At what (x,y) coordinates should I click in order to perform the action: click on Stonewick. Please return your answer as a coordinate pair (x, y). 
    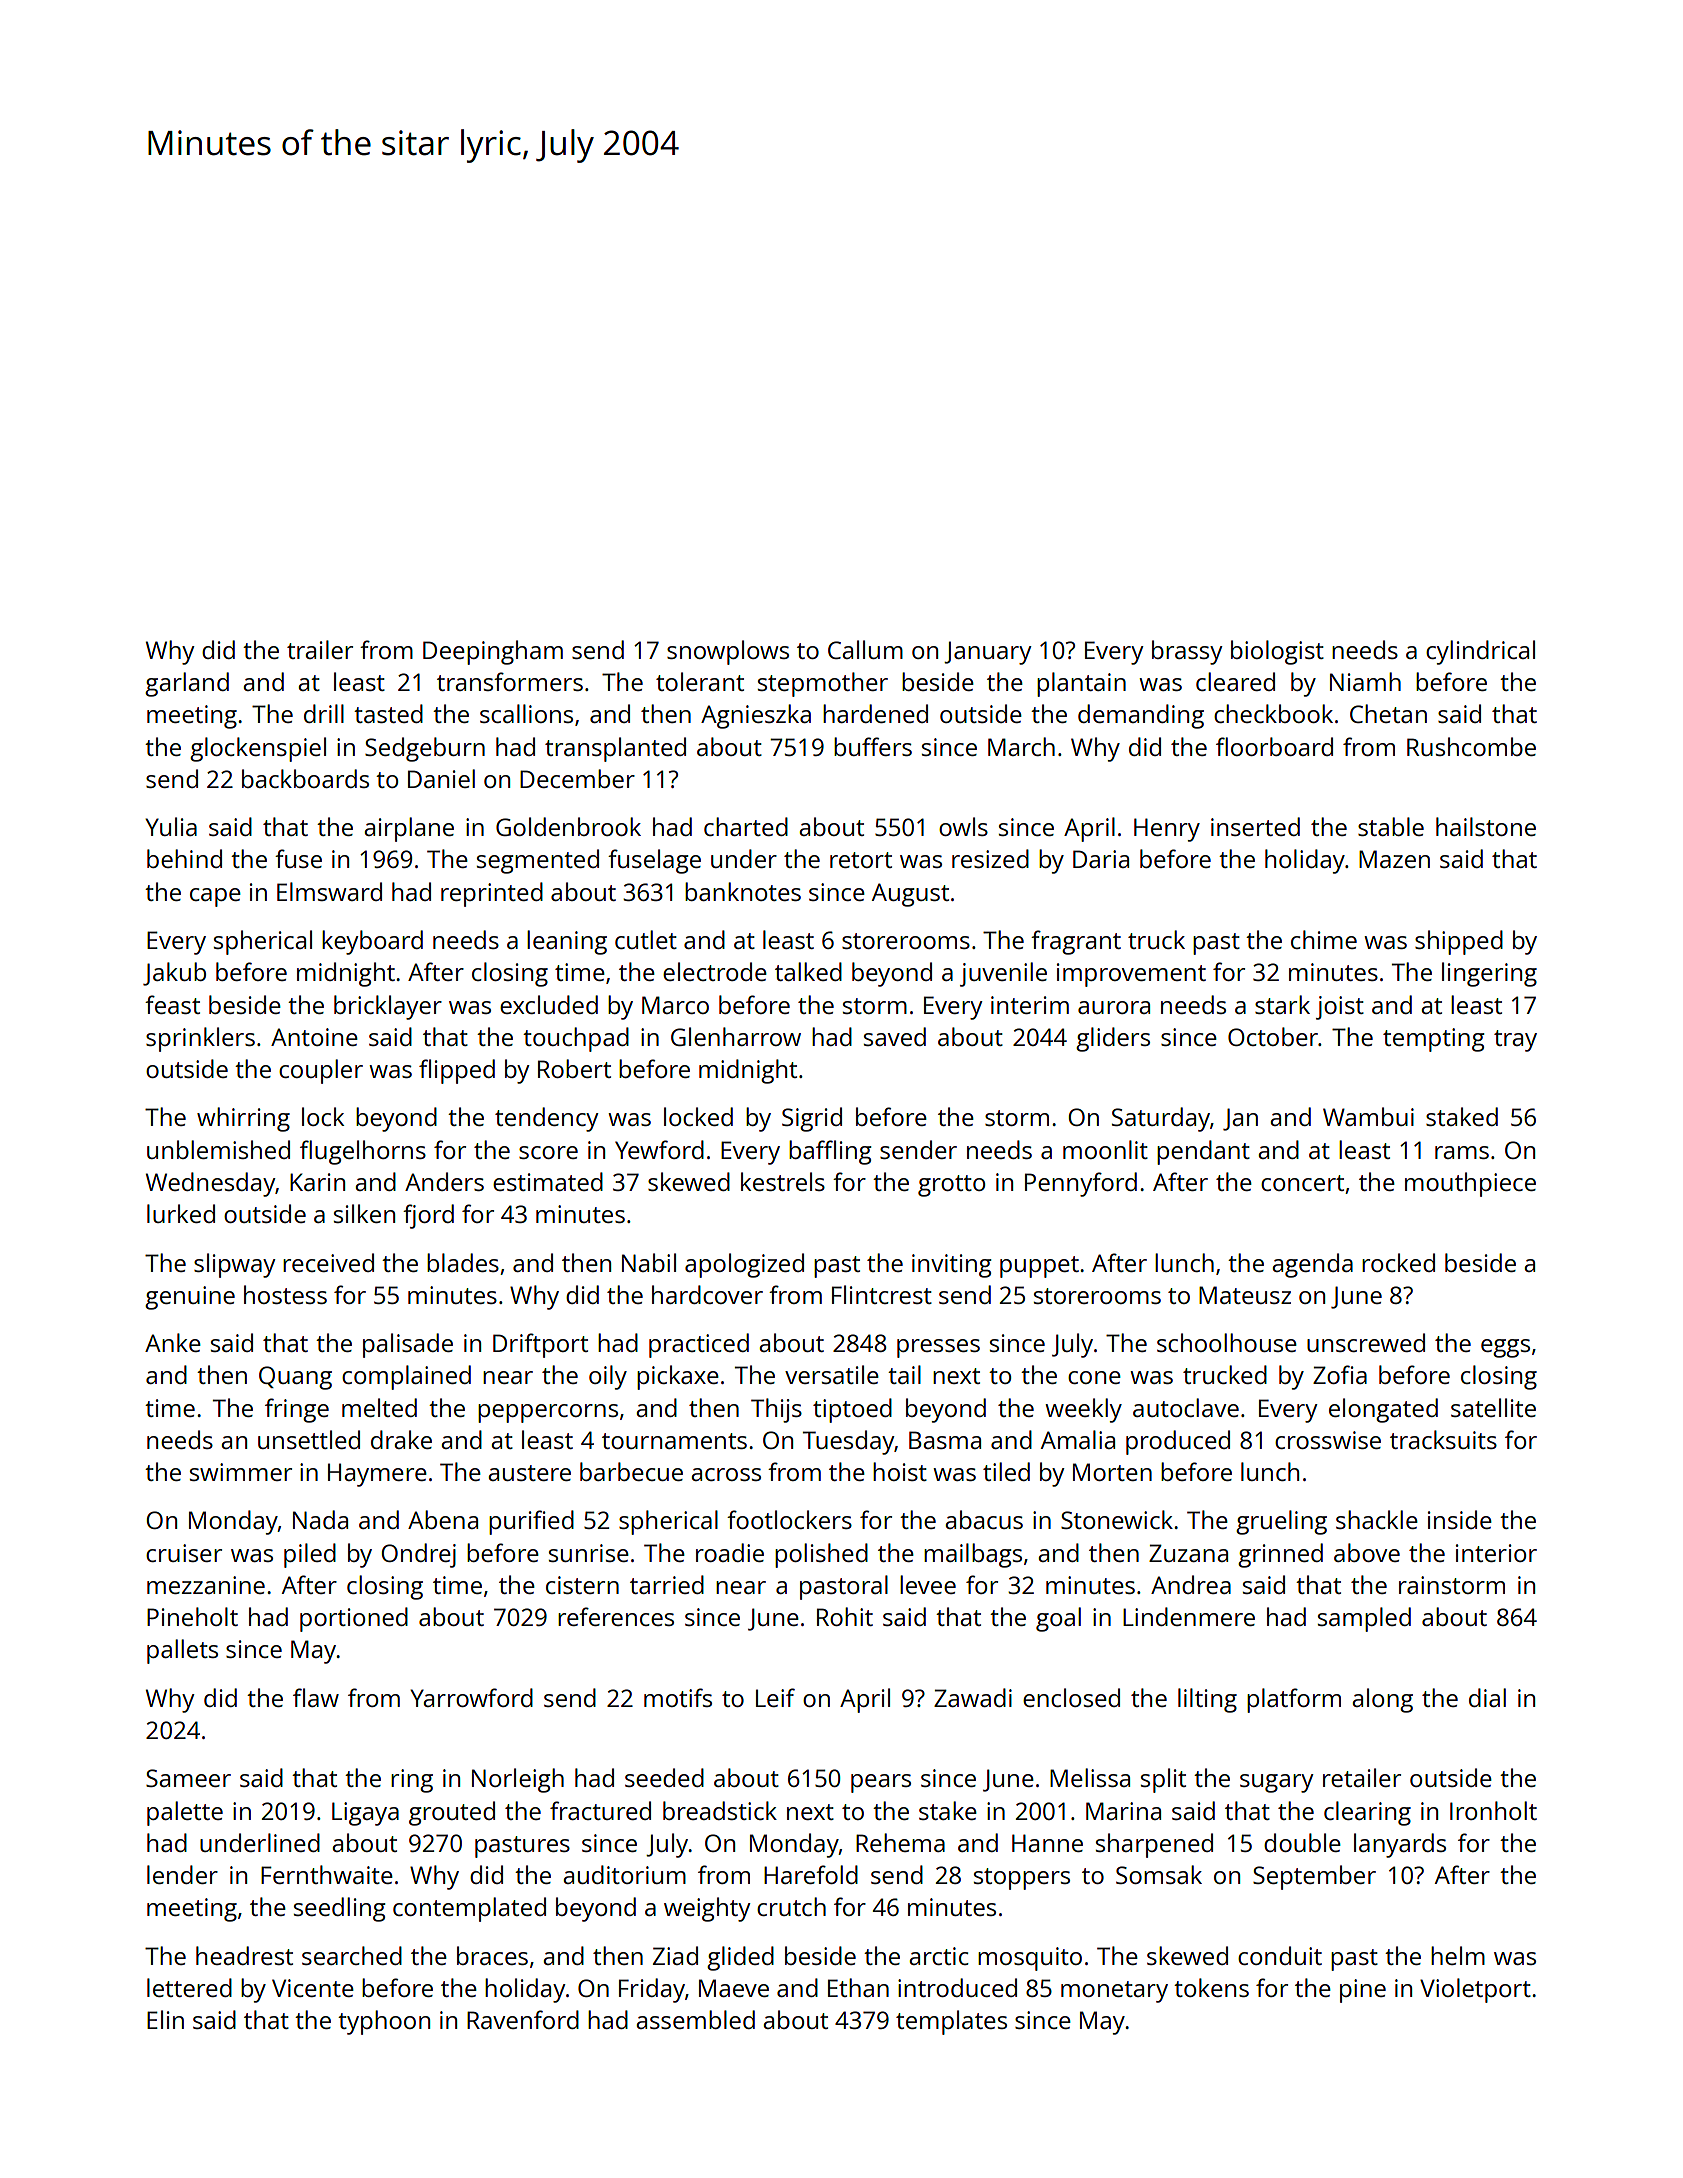
    Looking at the image, I should click on (1117, 1519).
